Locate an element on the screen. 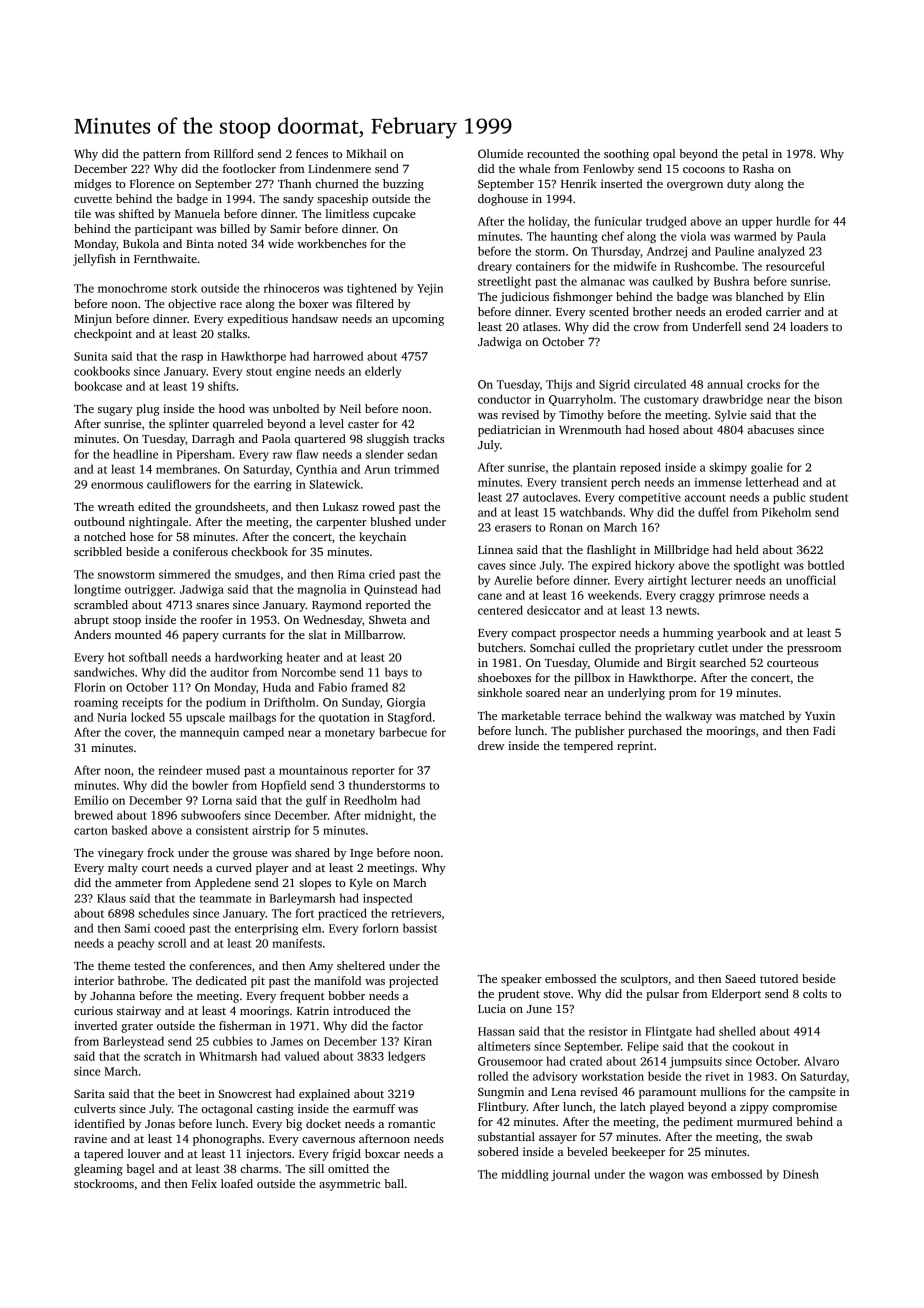 The height and width of the screenshot is (1308, 924). coniferous is located at coordinates (200, 551).
